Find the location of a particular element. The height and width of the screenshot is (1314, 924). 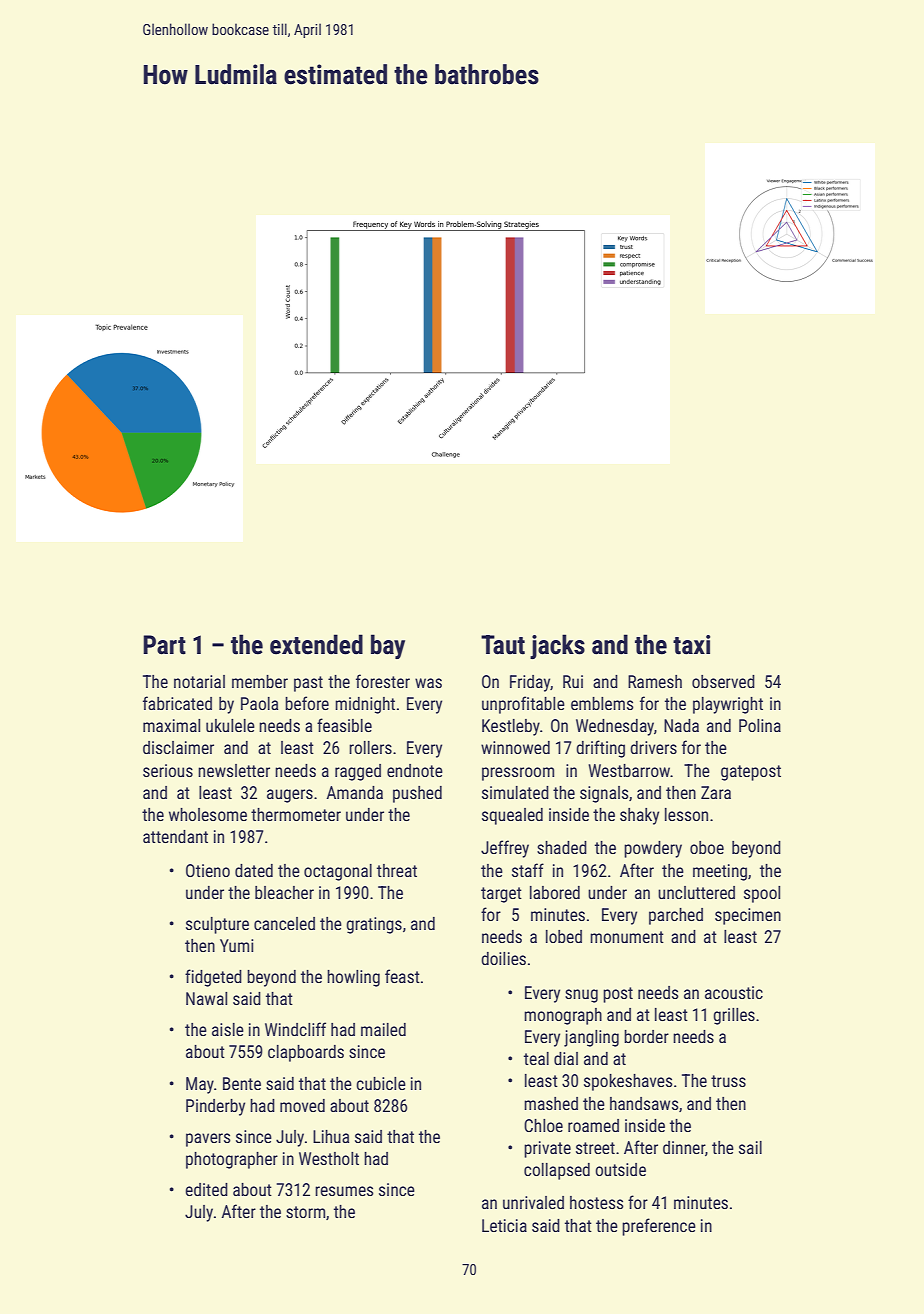

extended is located at coordinates (316, 644).
